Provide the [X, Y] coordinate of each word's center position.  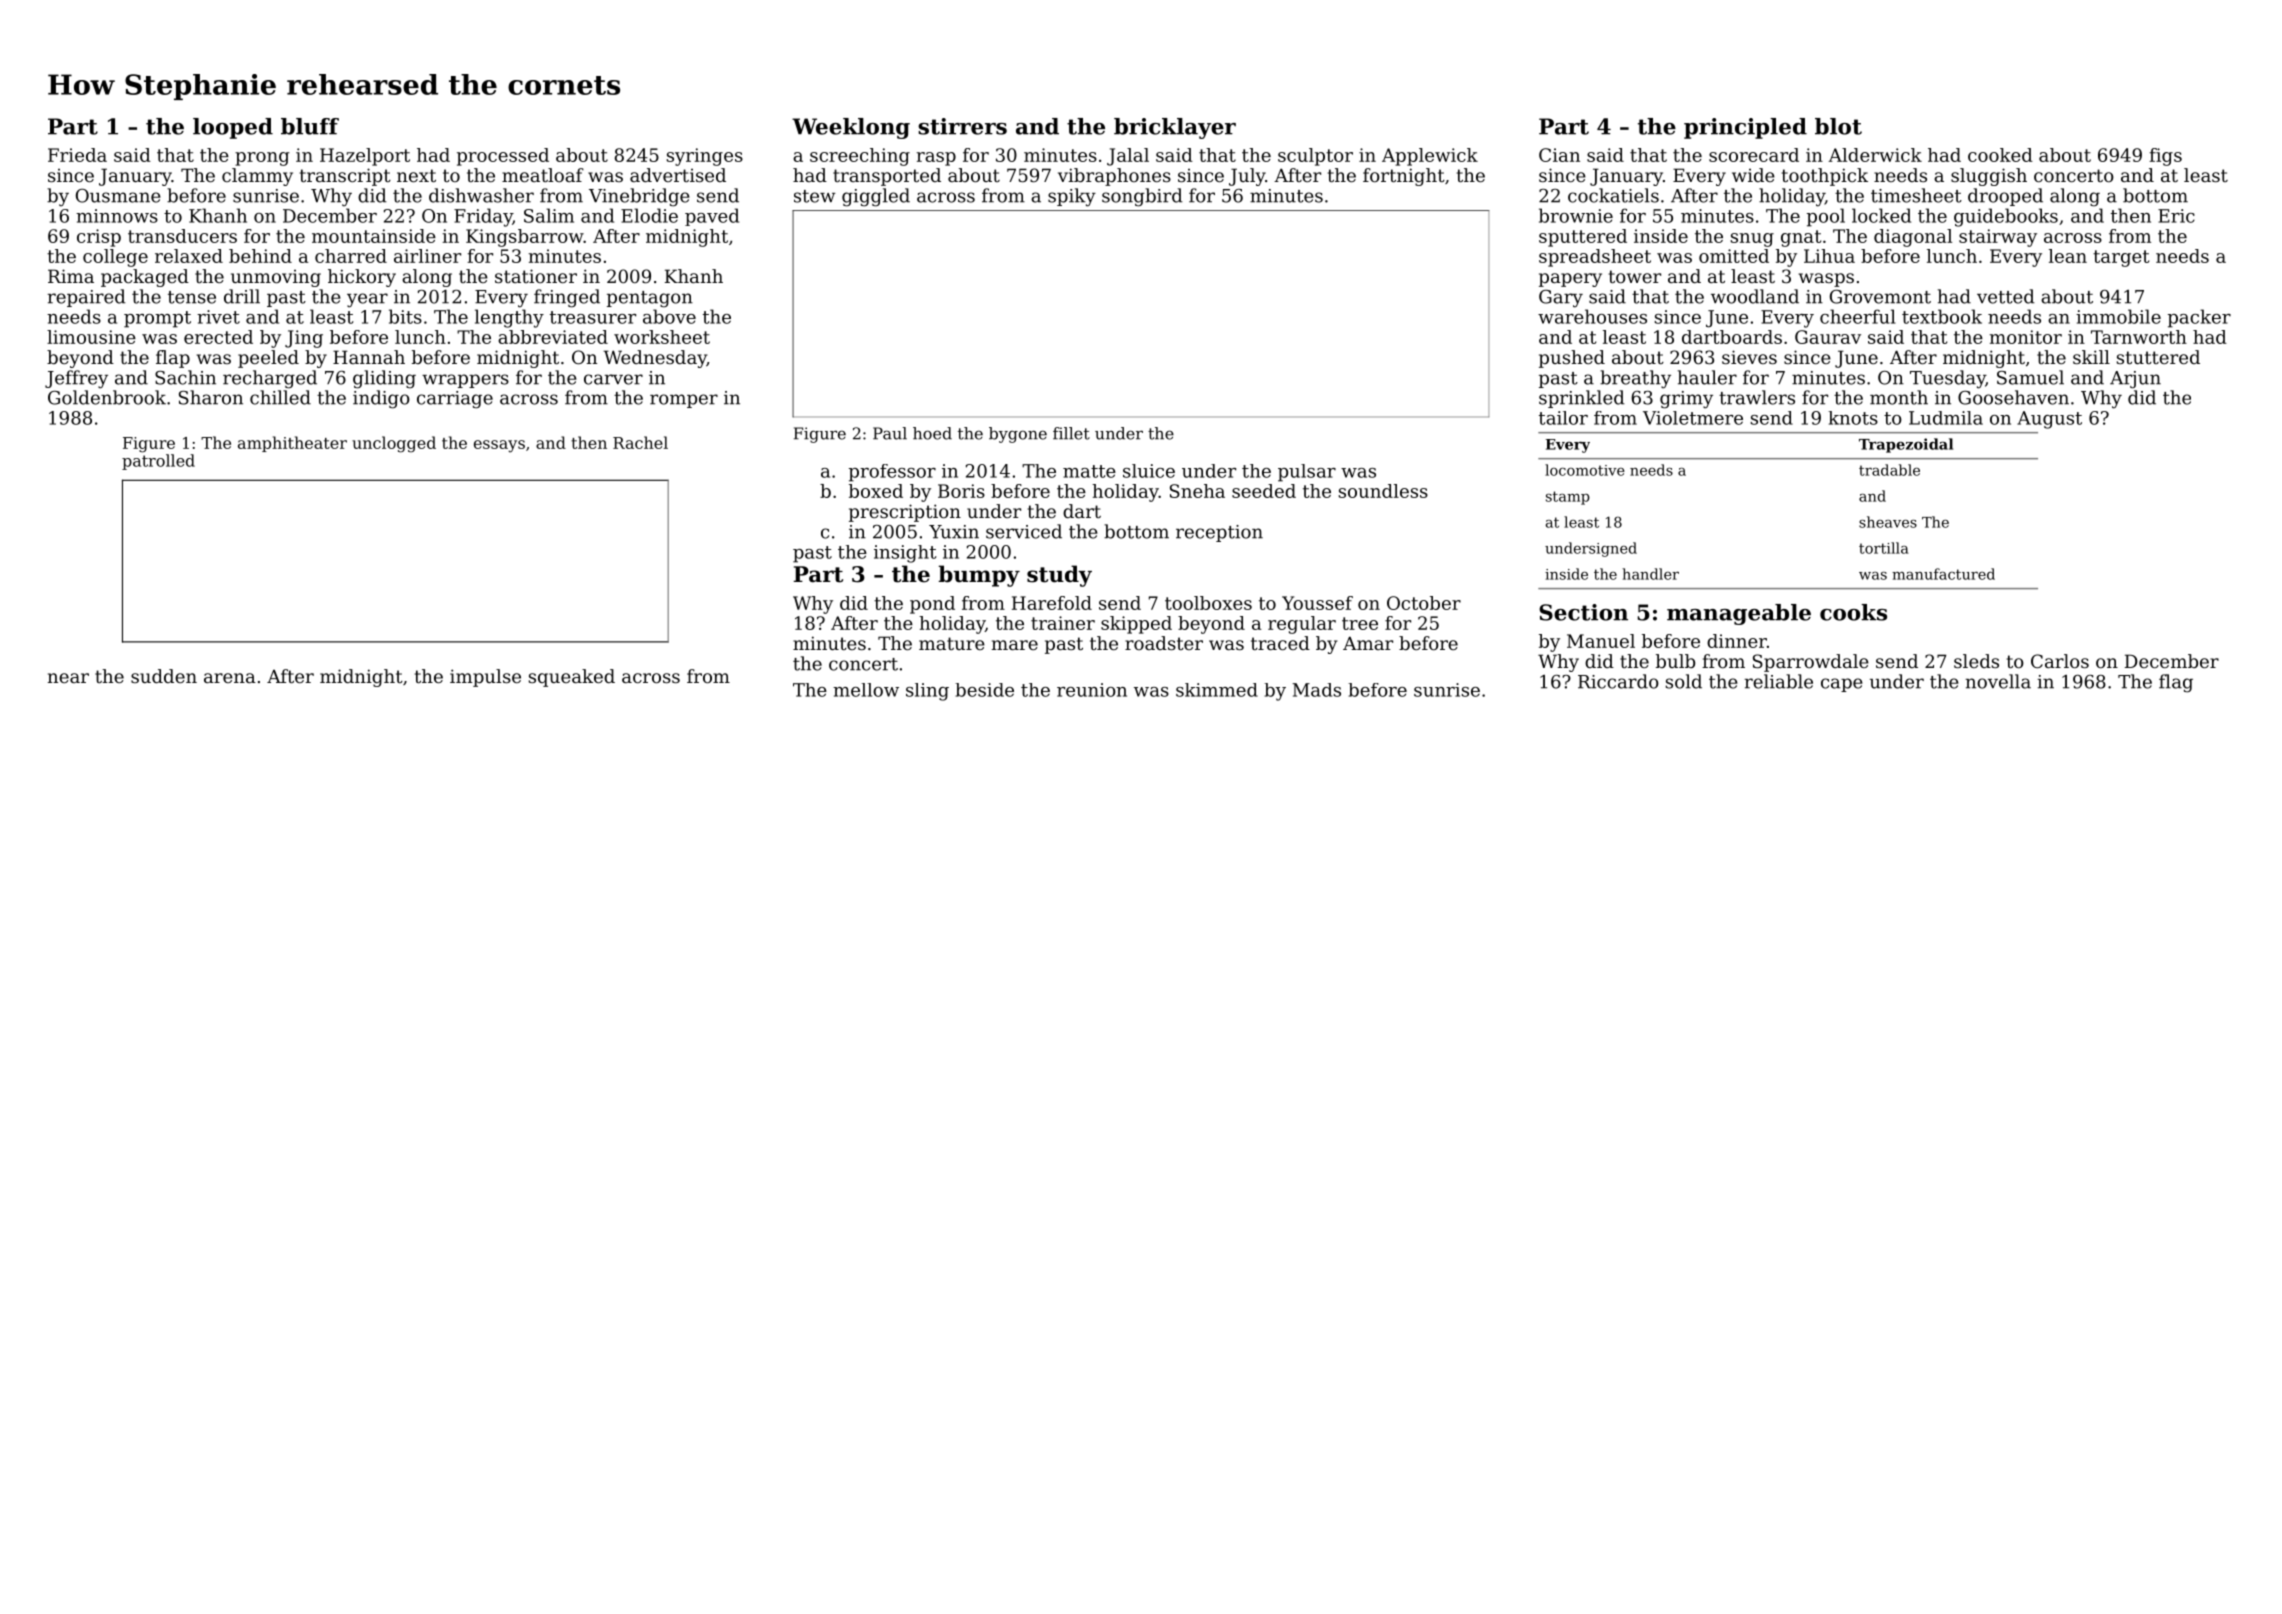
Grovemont [1880, 297]
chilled [280, 397]
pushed [1572, 359]
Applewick [1430, 157]
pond [932, 605]
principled [1745, 128]
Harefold [1052, 603]
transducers [182, 236]
